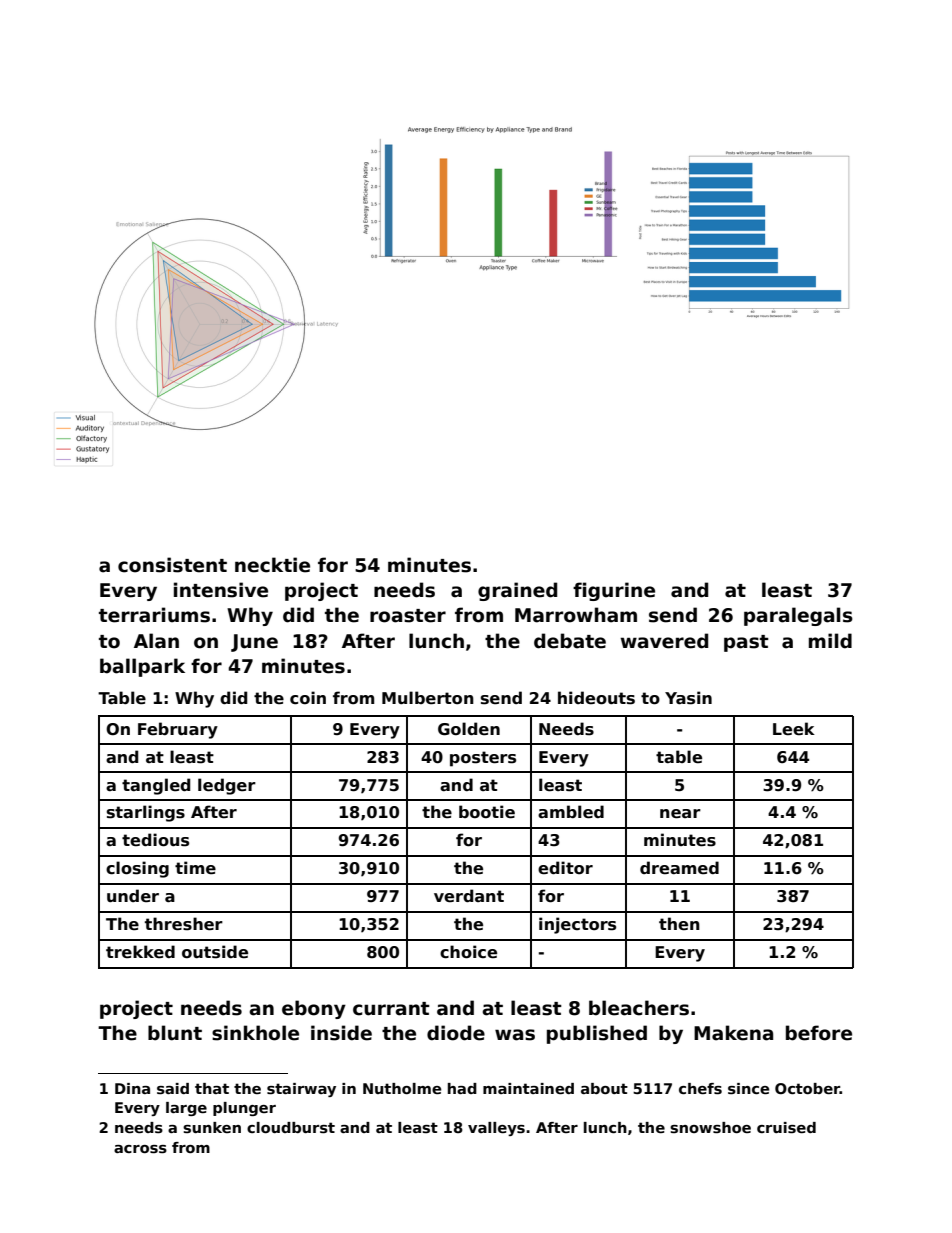  Describe the element at coordinates (456, 1033) in the document. I see `diode` at that location.
